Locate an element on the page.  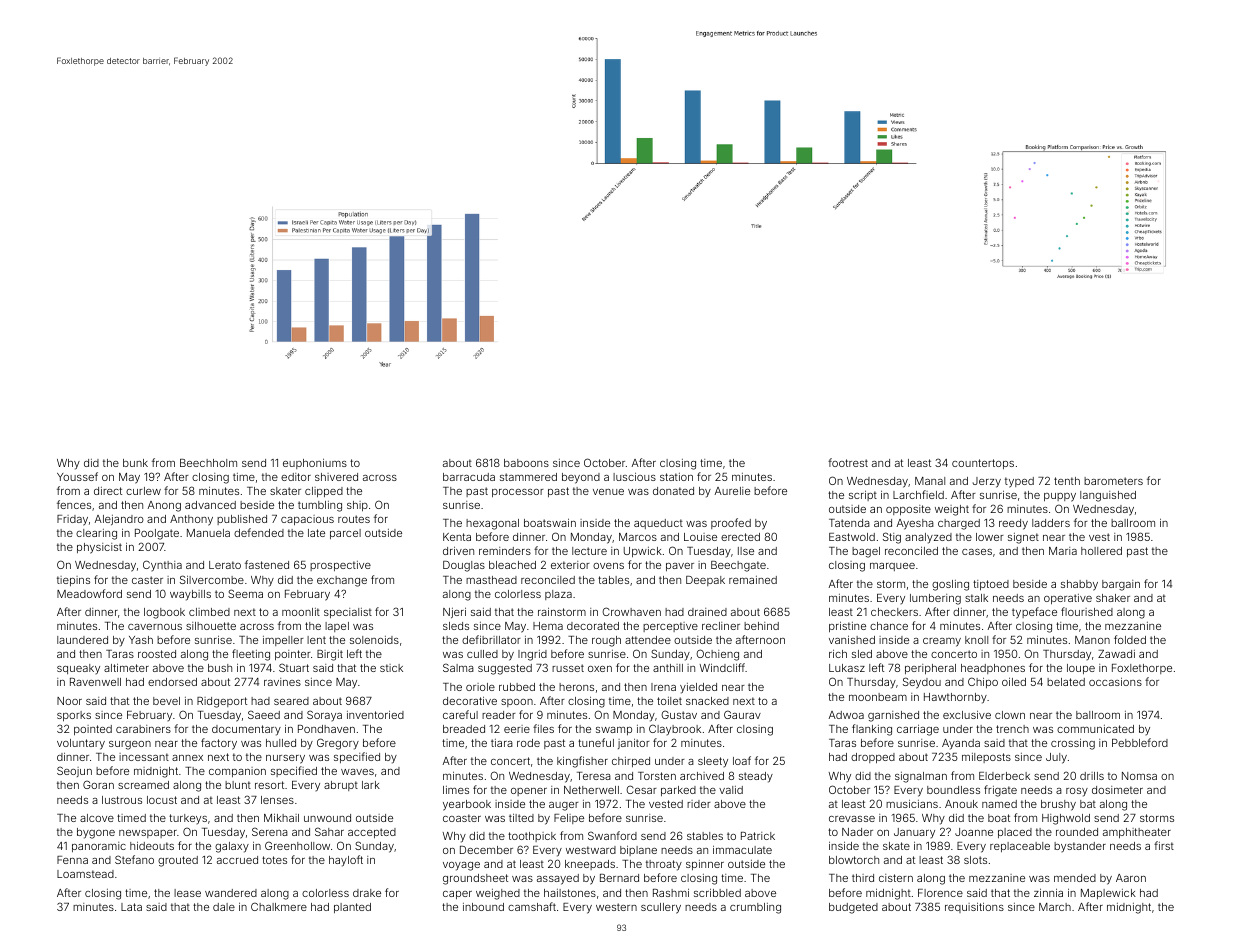
logbook is located at coordinates (164, 613).
